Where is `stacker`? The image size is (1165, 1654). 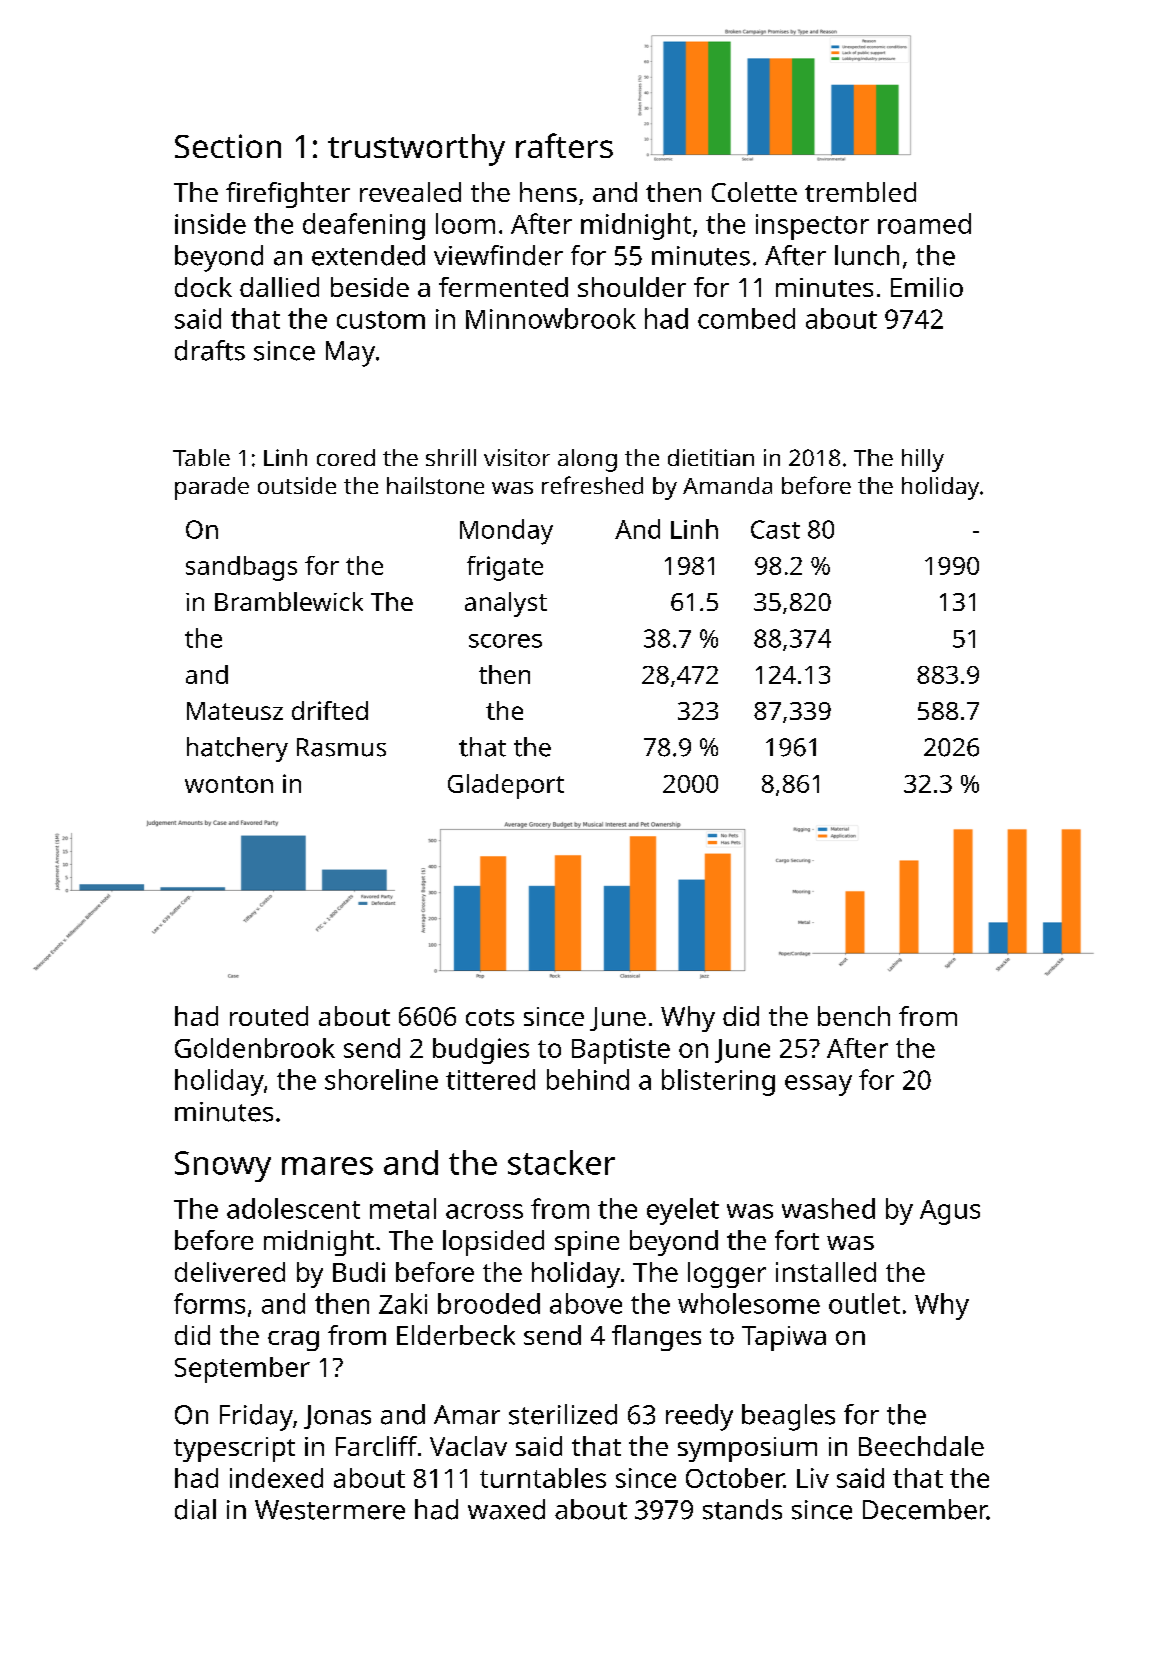 stacker is located at coordinates (561, 1162).
